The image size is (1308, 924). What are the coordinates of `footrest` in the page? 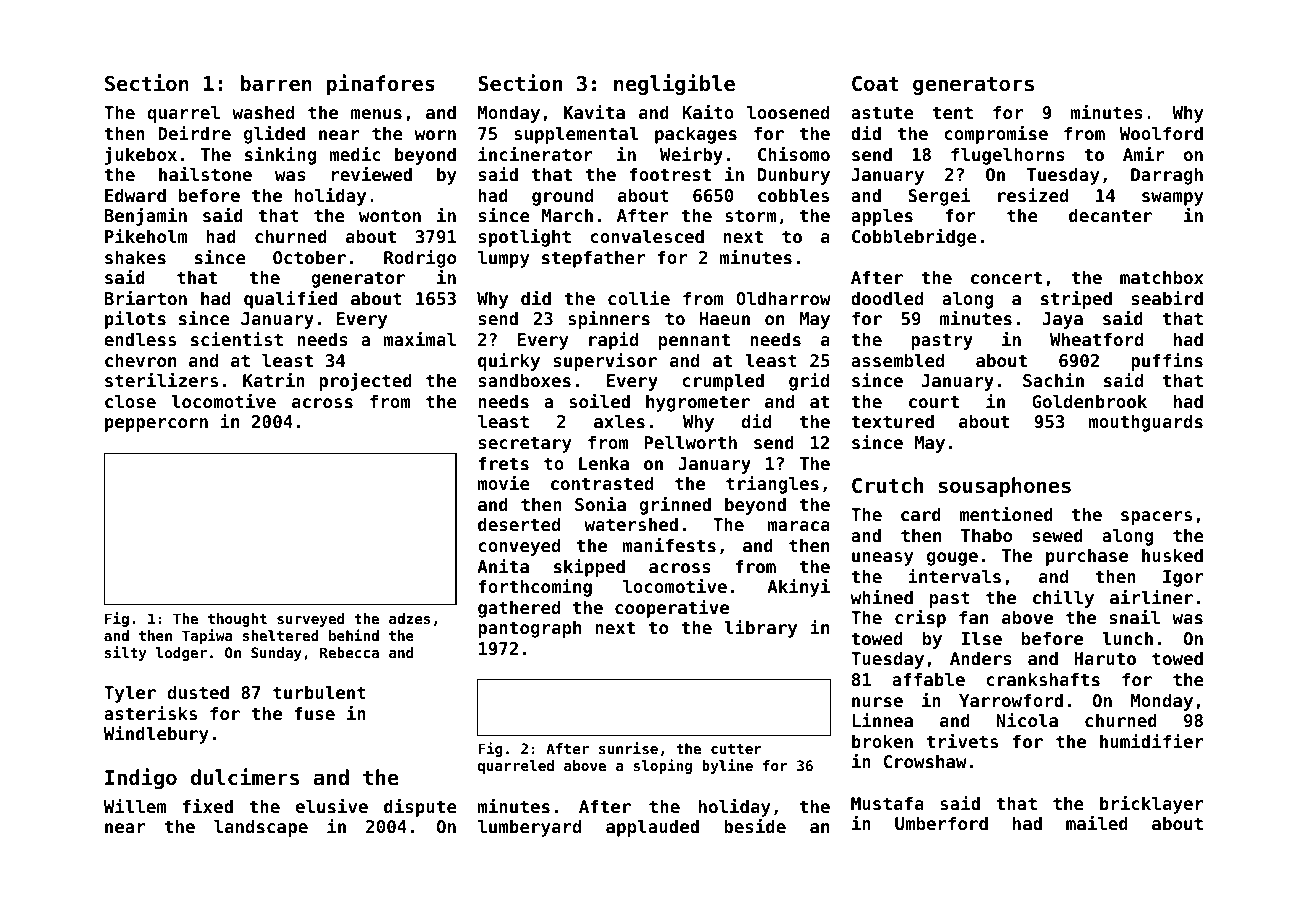 It's located at (670, 174).
